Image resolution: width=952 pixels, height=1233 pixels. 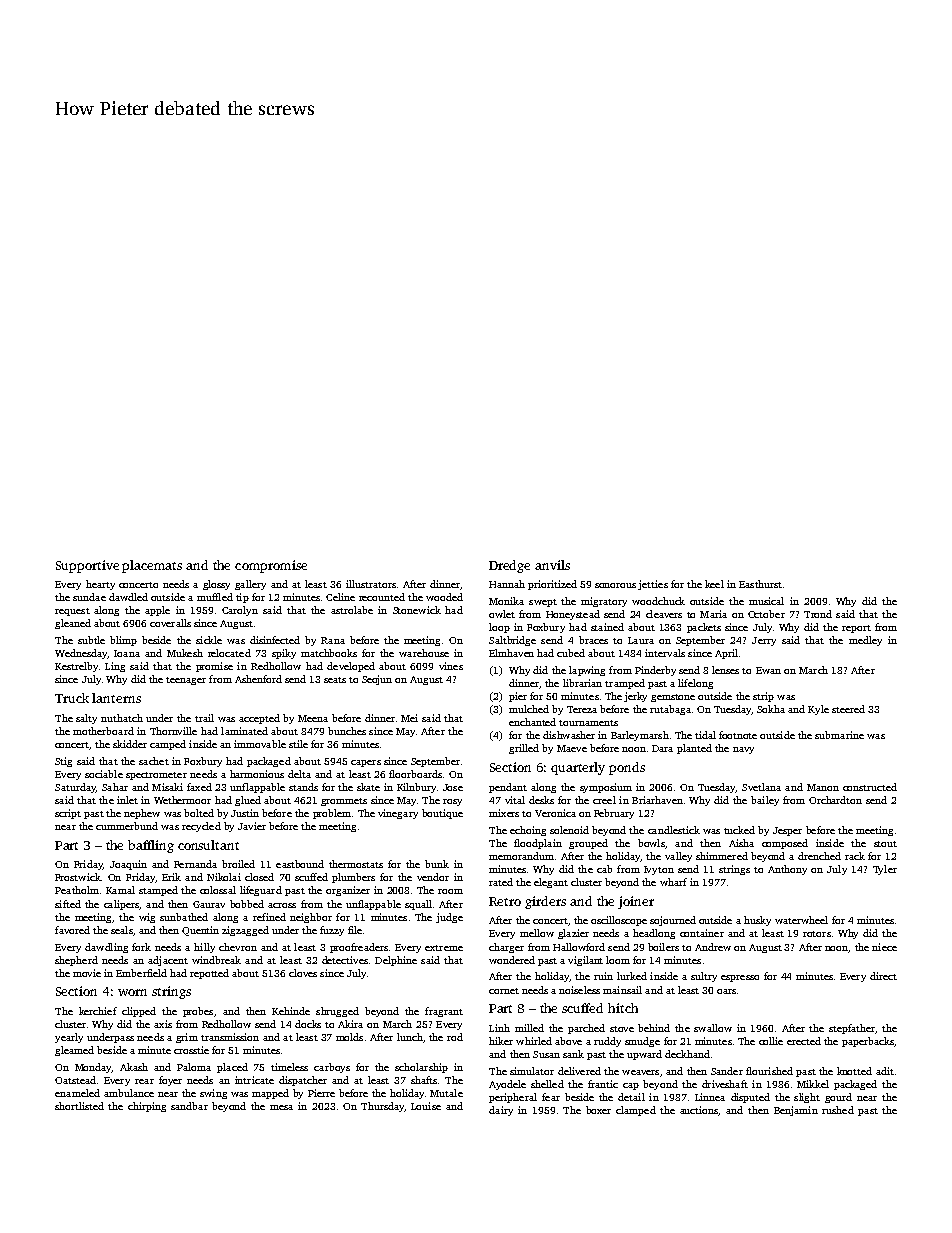 I want to click on recycled, so click(x=201, y=827).
